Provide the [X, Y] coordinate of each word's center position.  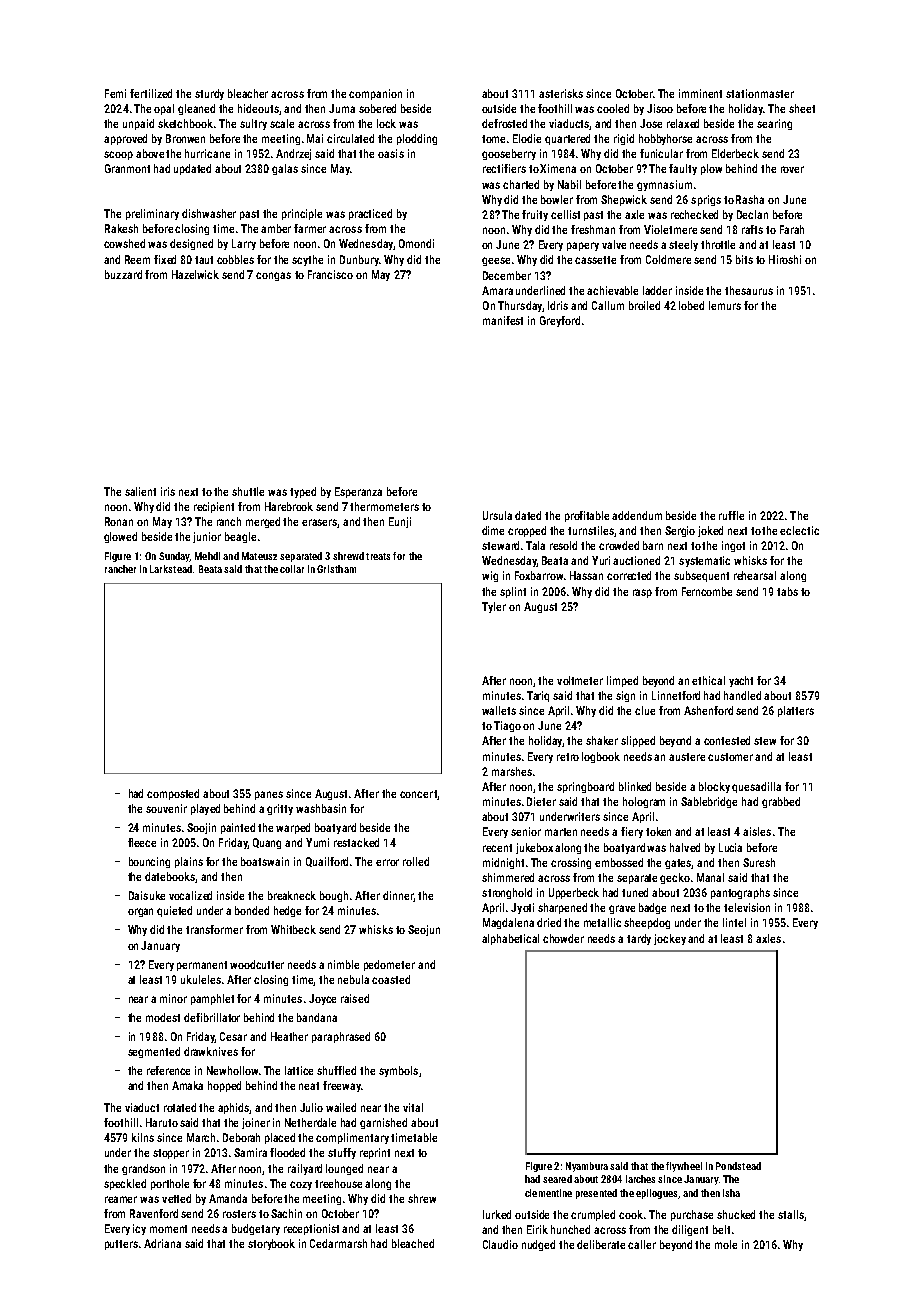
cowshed [124, 243]
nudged [538, 1245]
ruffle [731, 515]
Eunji [400, 522]
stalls [791, 1214]
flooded [287, 1152]
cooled [613, 108]
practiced [370, 214]
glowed [120, 537]
